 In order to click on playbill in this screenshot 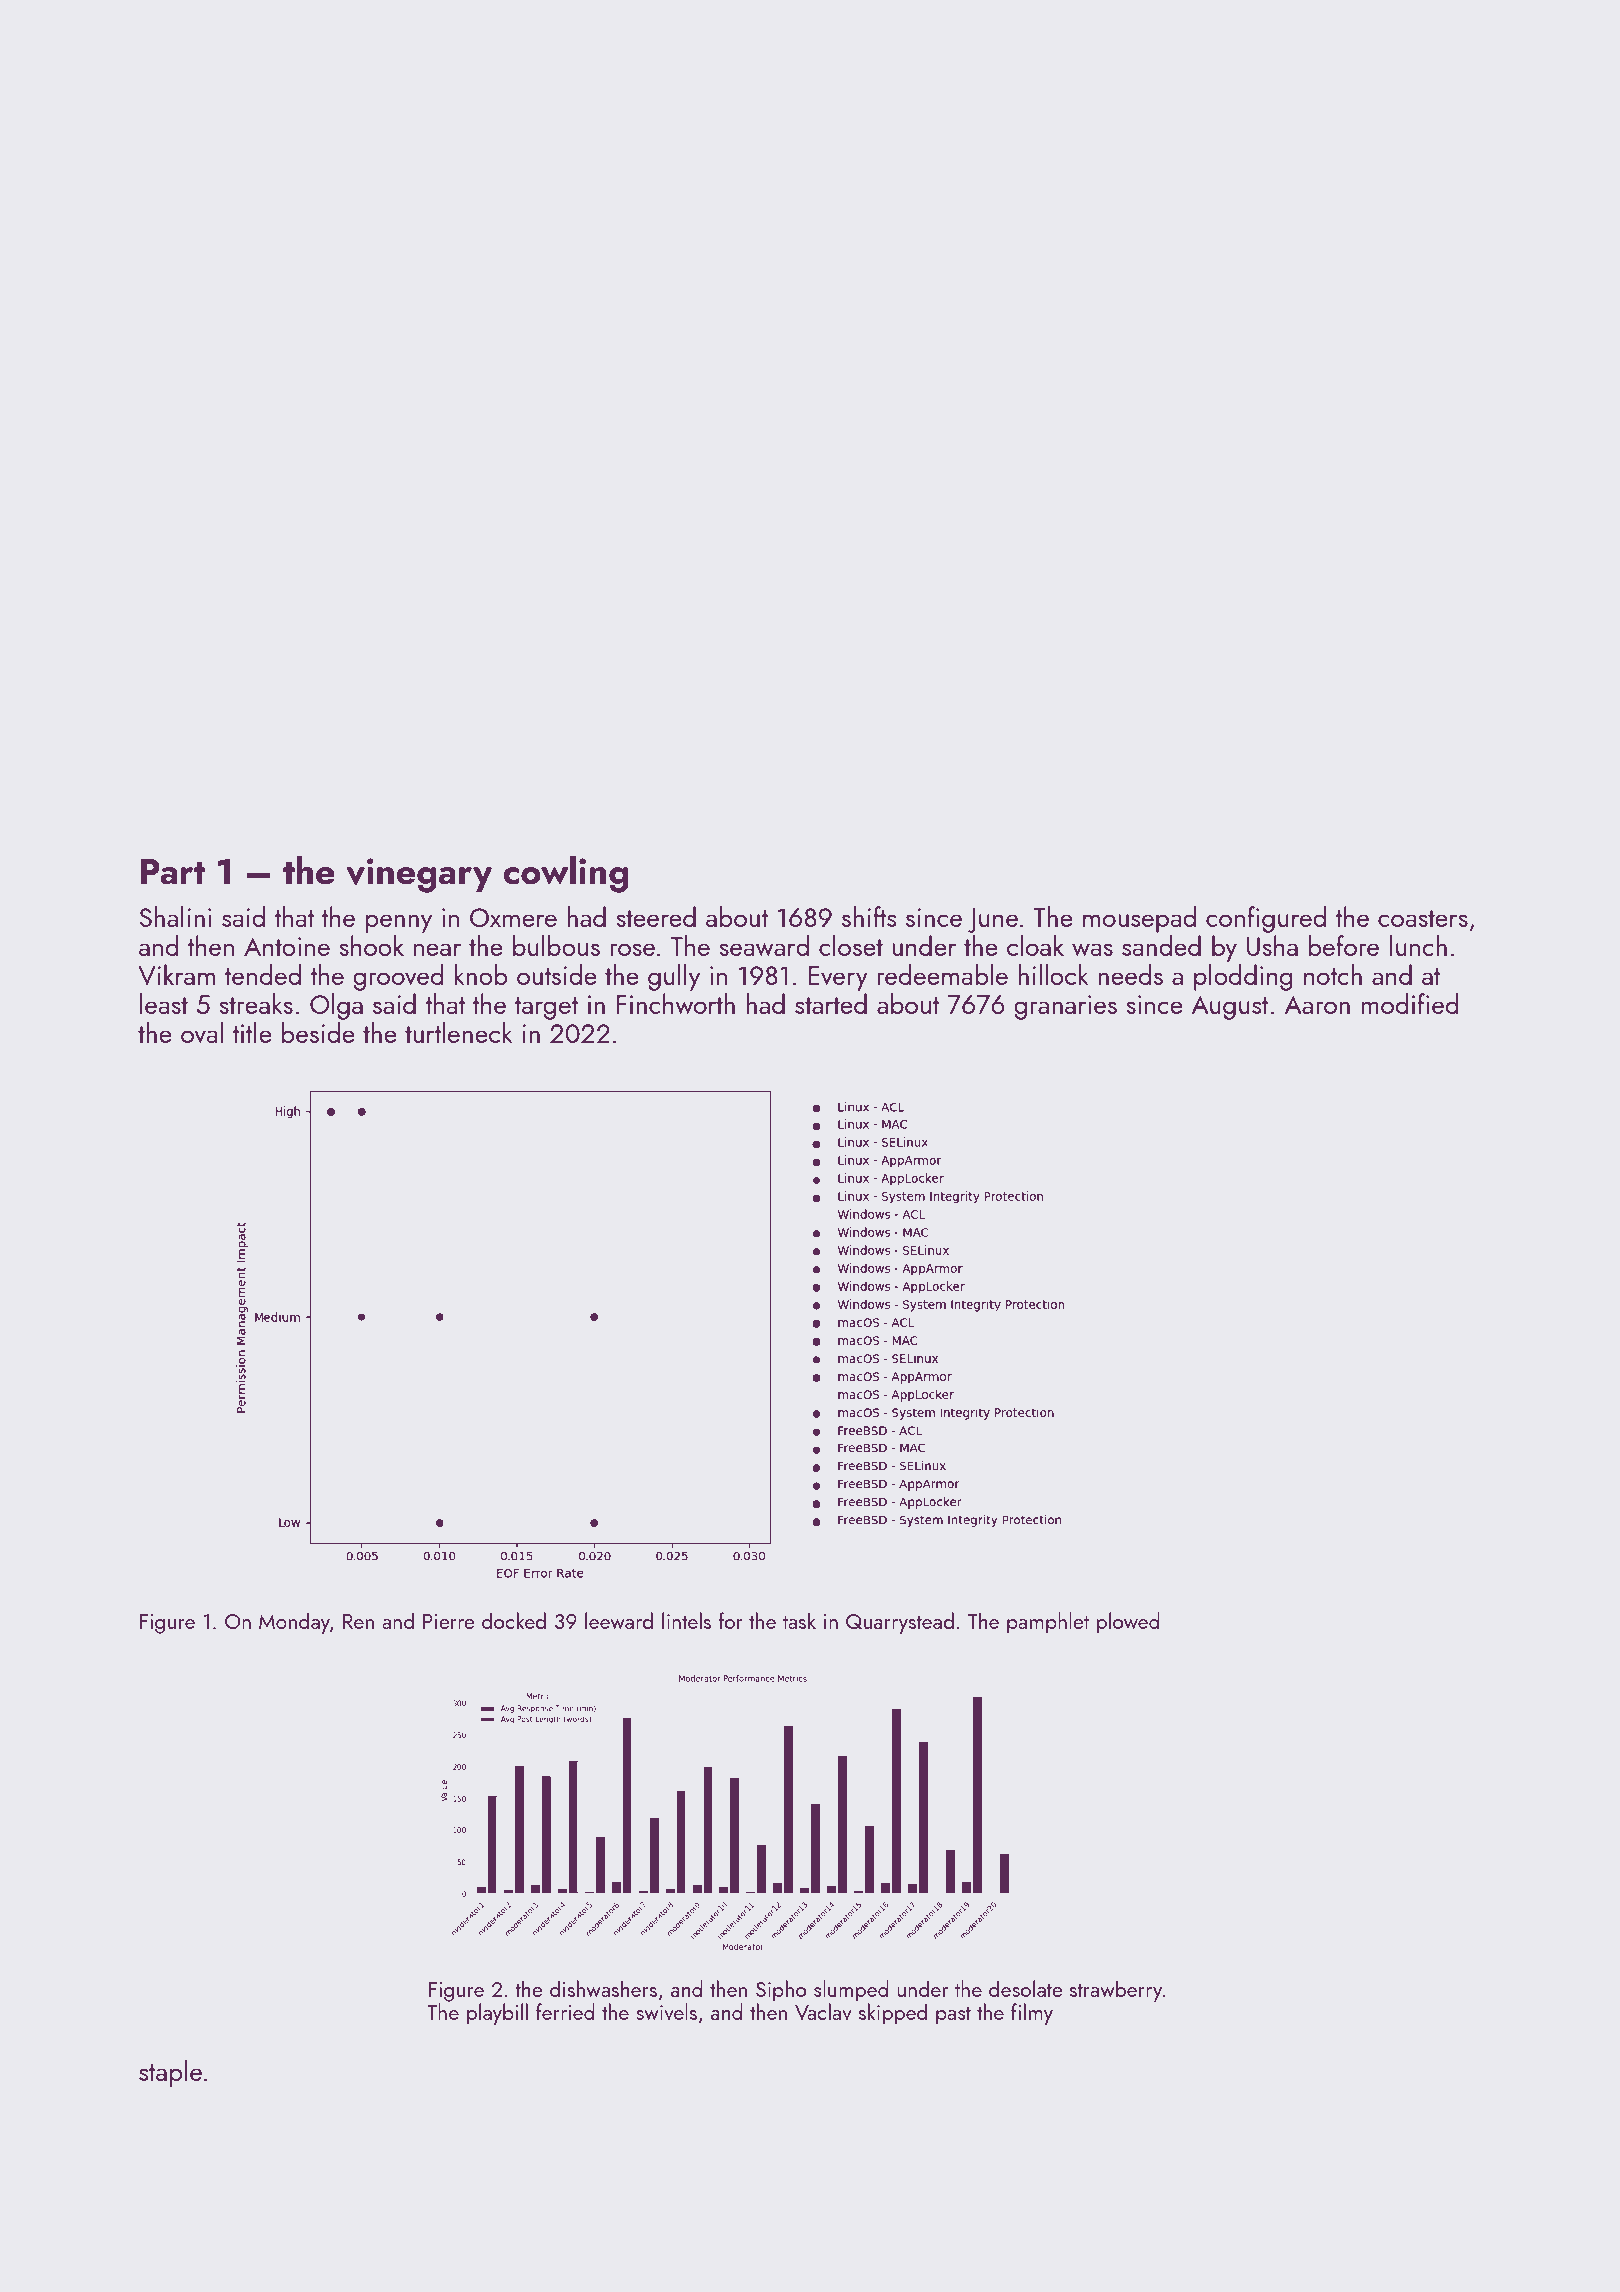, I will do `click(497, 2014)`.
